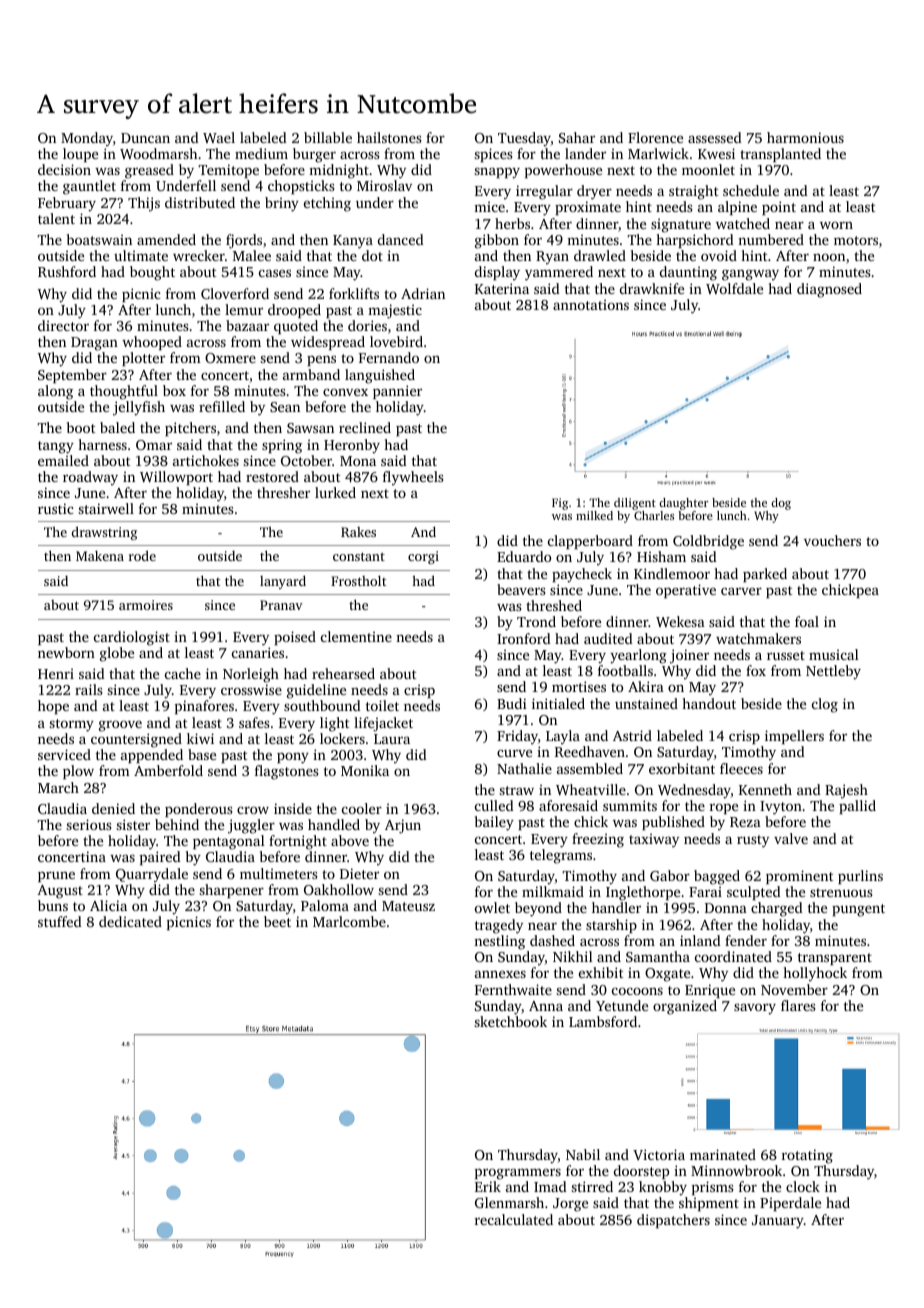  Describe the element at coordinates (423, 557) in the document. I see `corgi` at that location.
